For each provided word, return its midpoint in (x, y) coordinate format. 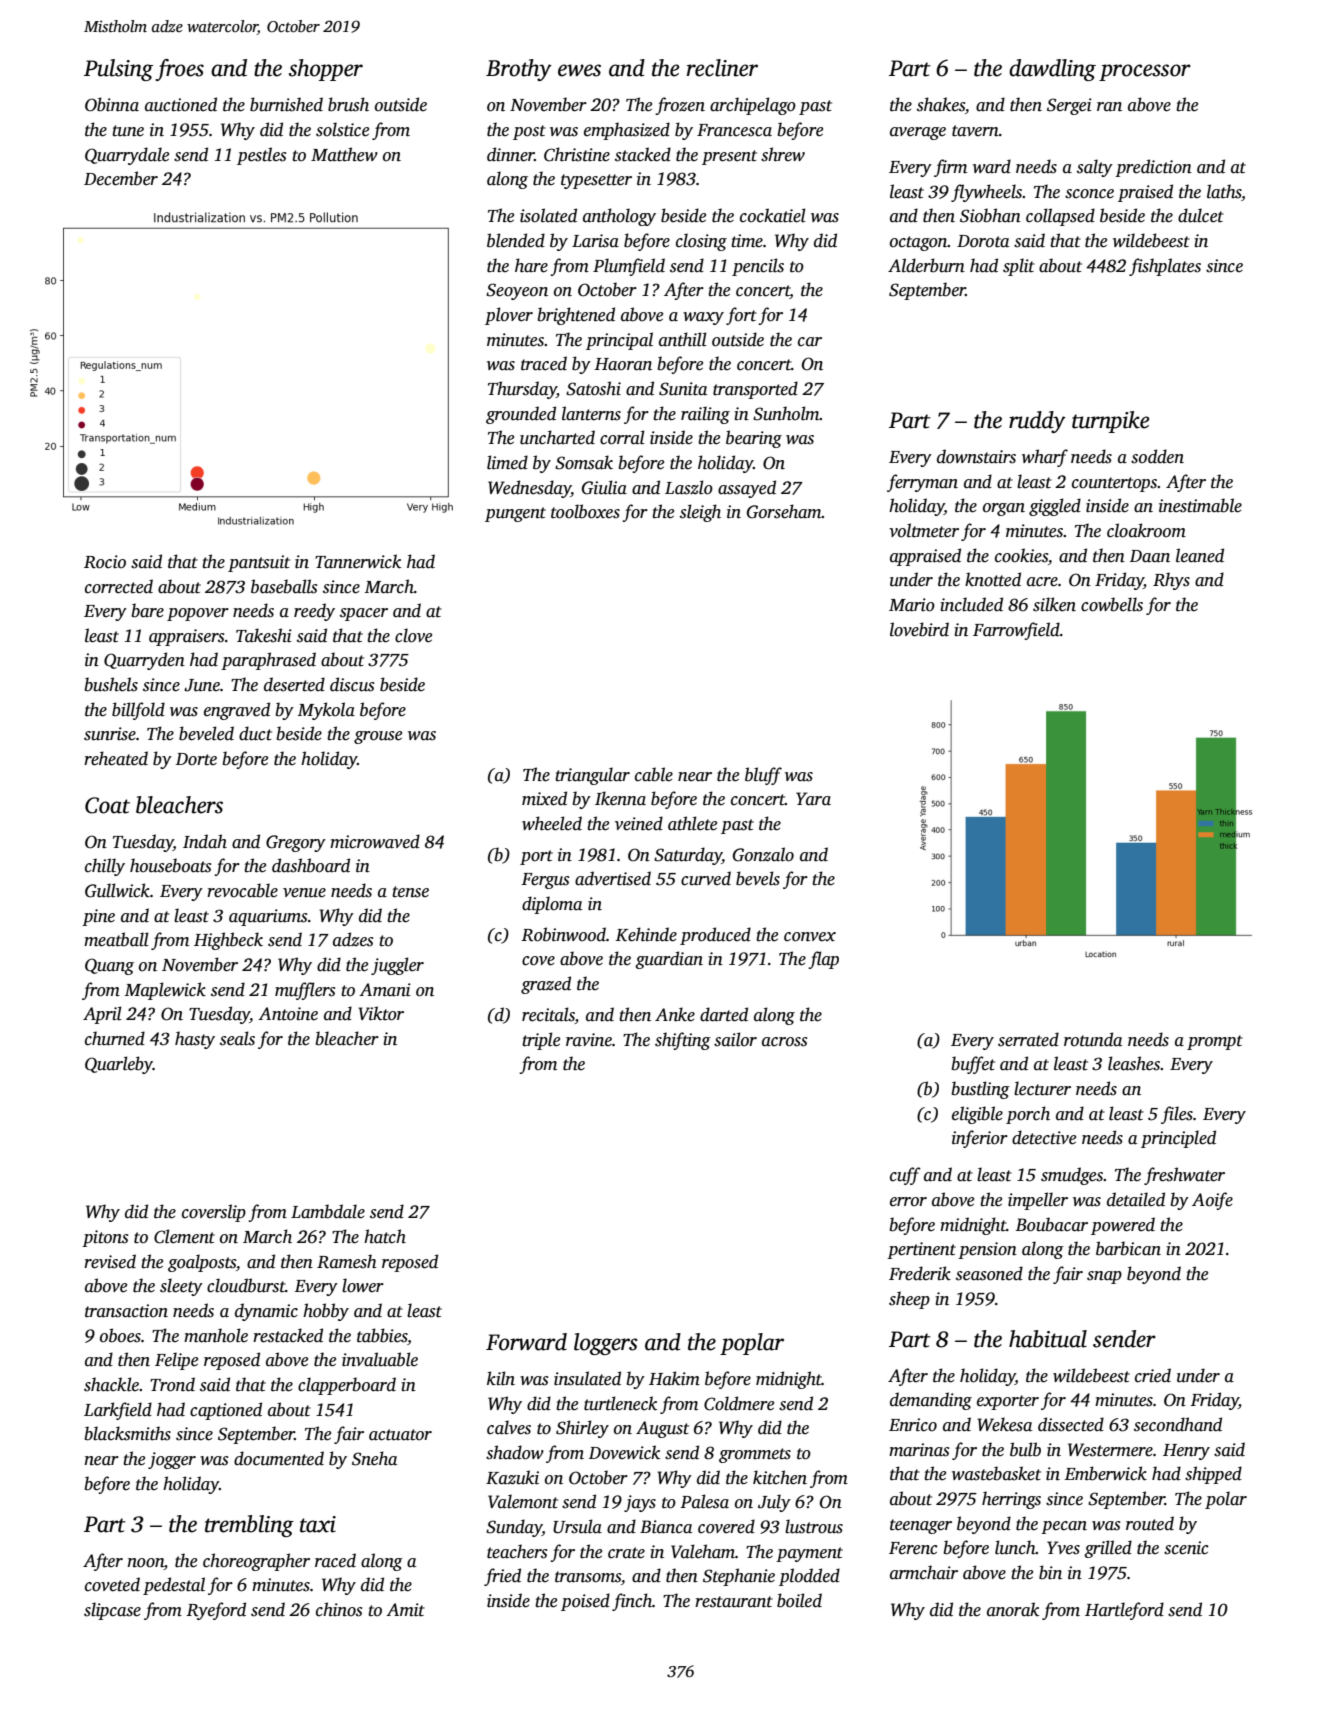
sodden (1157, 456)
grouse (378, 737)
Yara (813, 799)
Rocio (105, 562)
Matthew (344, 154)
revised (110, 1261)
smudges (1072, 1176)
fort (741, 316)
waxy (703, 318)
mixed (544, 798)
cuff (905, 1176)
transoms (588, 1577)
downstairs (976, 456)
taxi (318, 1524)
